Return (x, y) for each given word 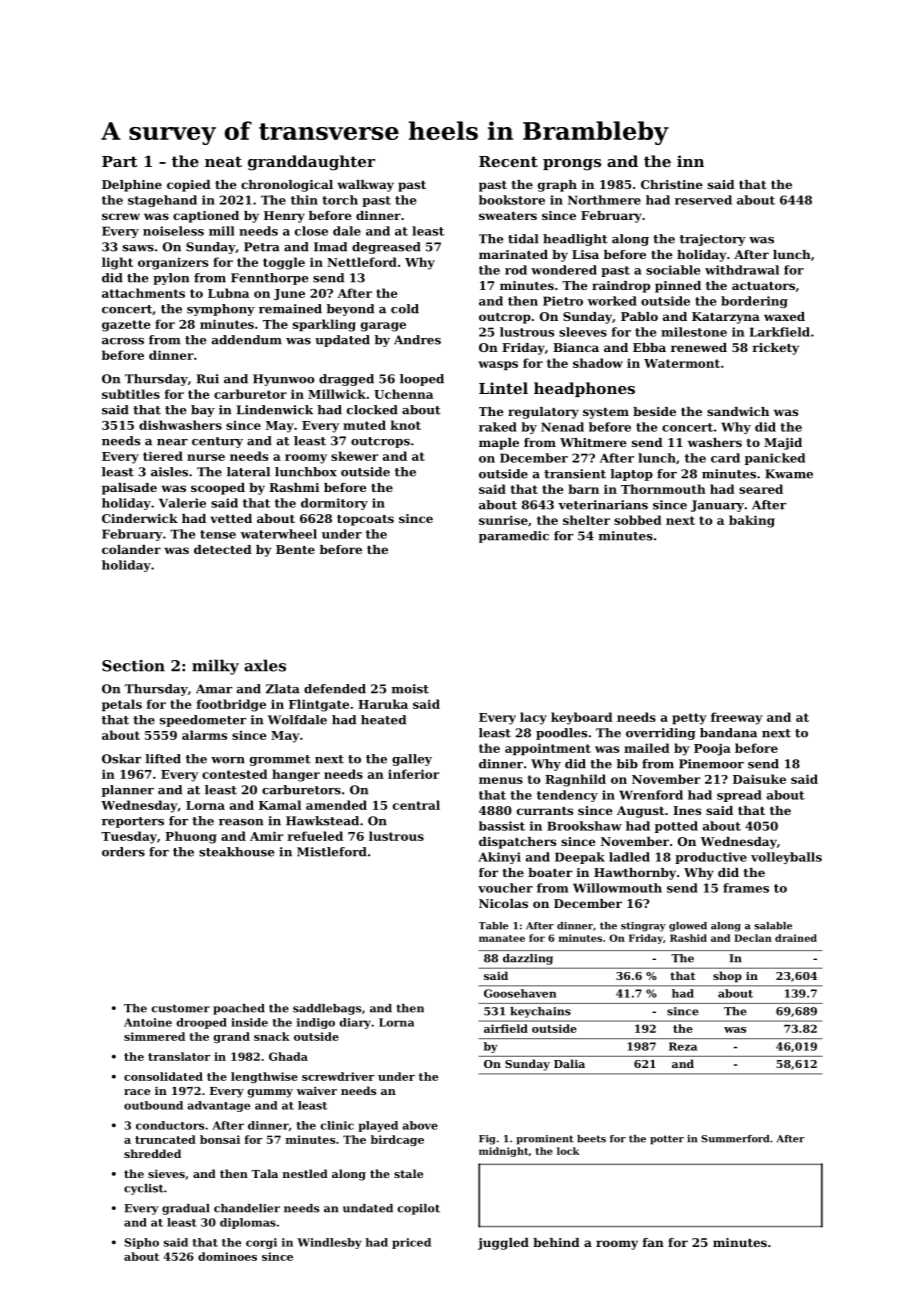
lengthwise (264, 1077)
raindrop (621, 287)
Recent (508, 161)
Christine (672, 184)
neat (223, 161)
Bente (295, 549)
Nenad (562, 427)
